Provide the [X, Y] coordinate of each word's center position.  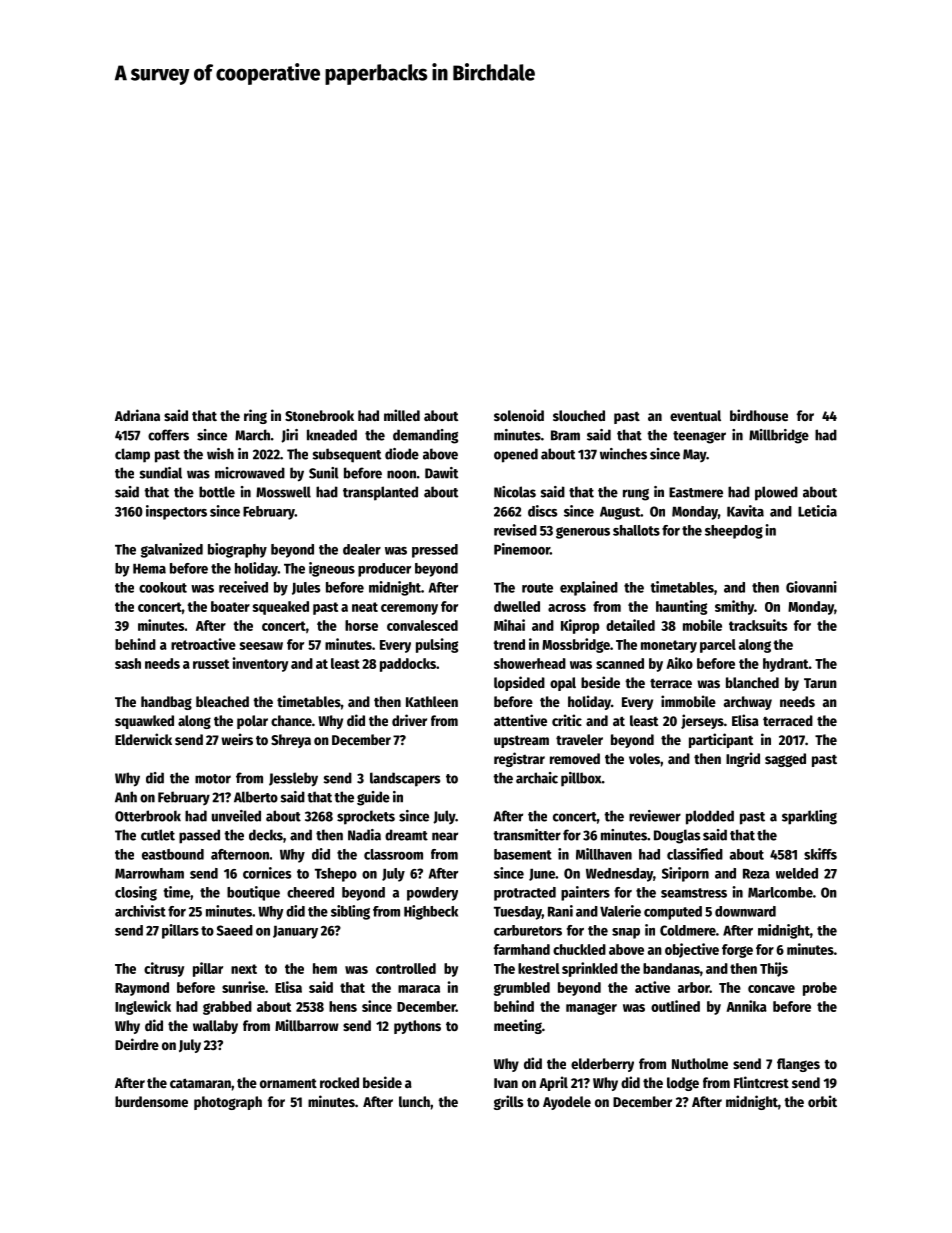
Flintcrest [761, 1082]
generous [583, 533]
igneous [332, 569]
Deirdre [137, 1044]
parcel [718, 646]
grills [508, 1102]
